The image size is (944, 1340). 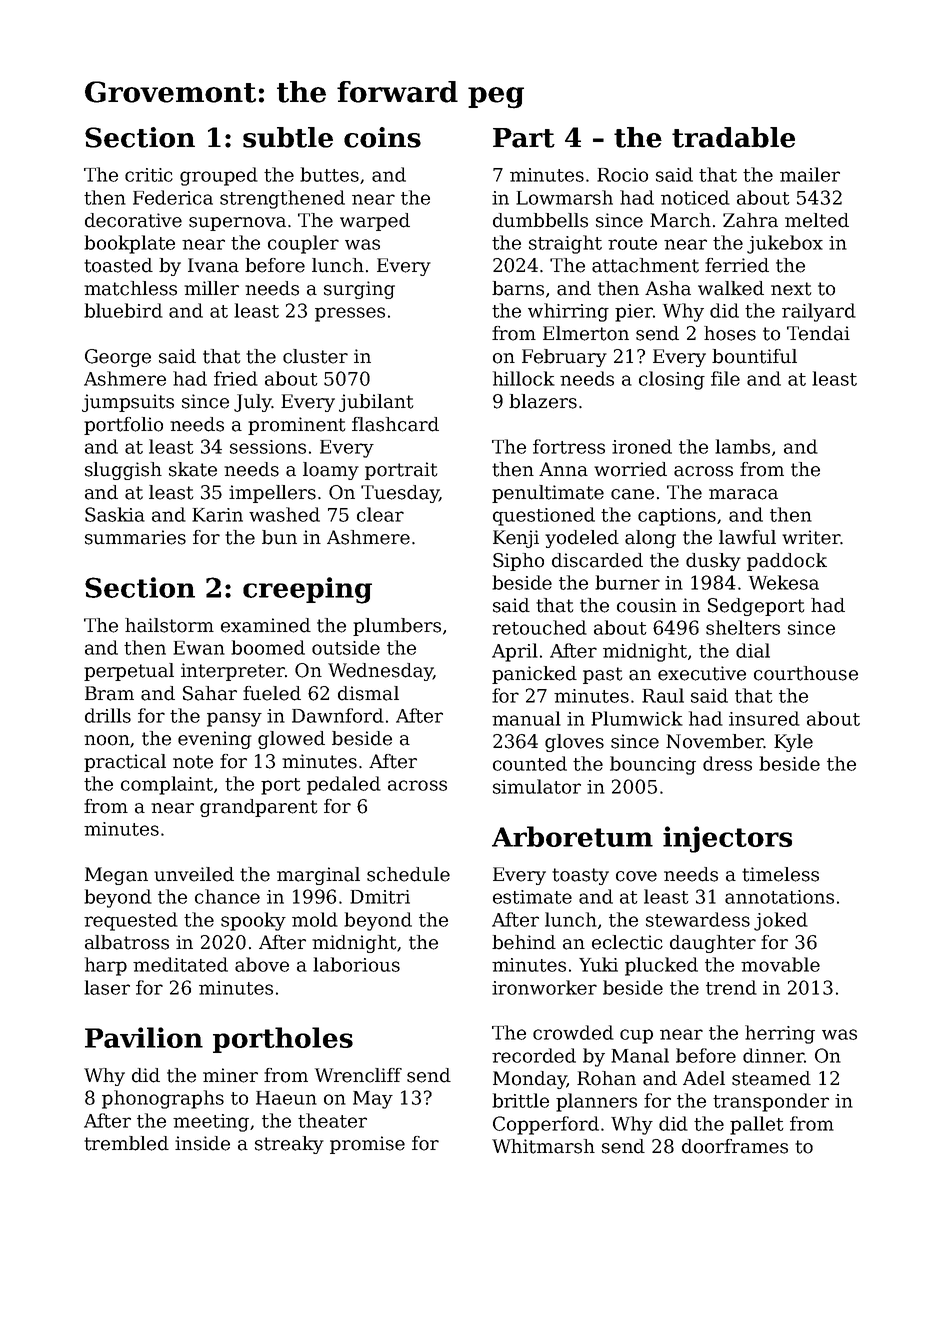 What do you see at coordinates (215, 740) in the image?
I see `evening` at bounding box center [215, 740].
